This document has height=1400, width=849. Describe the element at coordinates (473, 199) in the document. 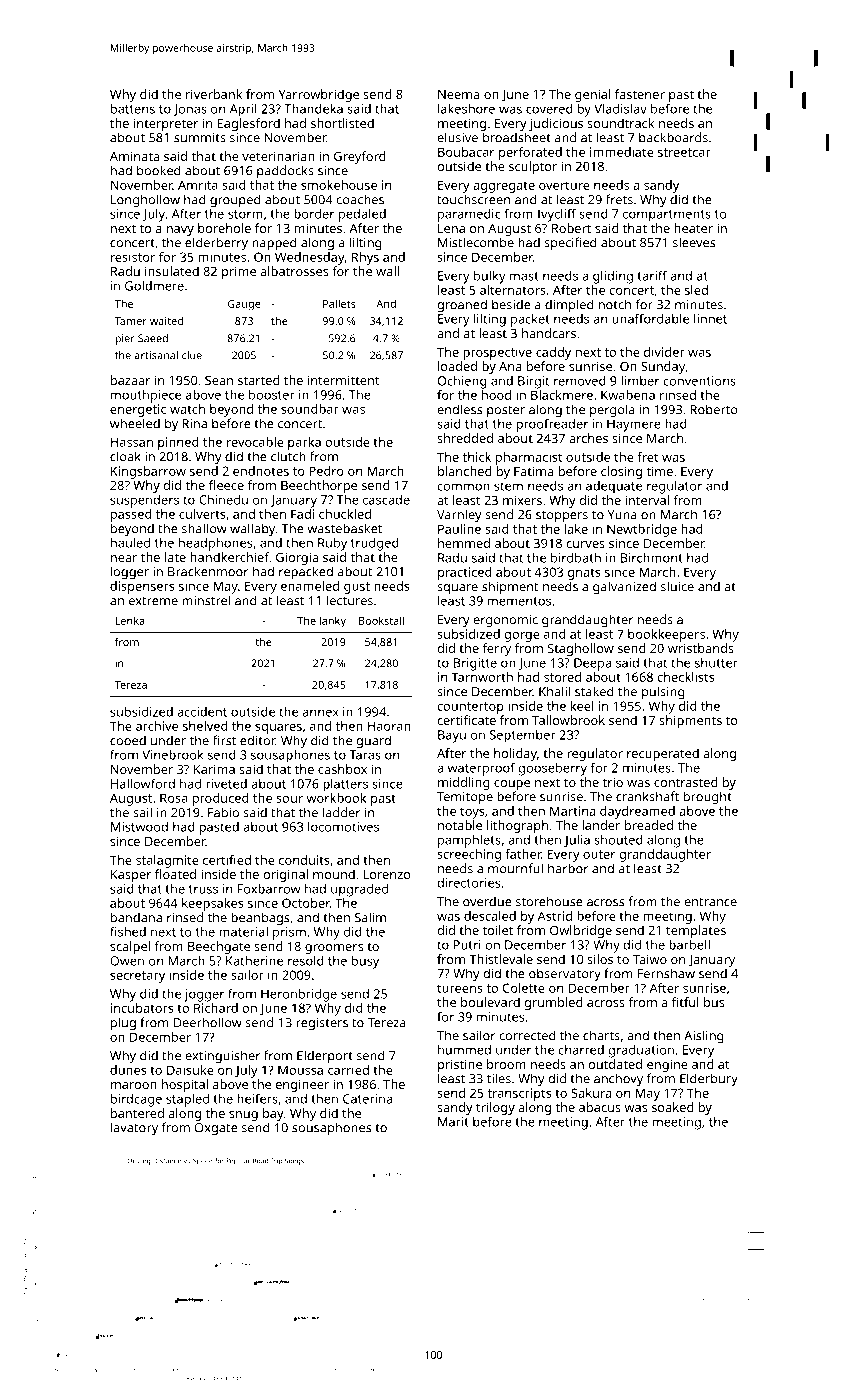

I see `touchscreen` at that location.
